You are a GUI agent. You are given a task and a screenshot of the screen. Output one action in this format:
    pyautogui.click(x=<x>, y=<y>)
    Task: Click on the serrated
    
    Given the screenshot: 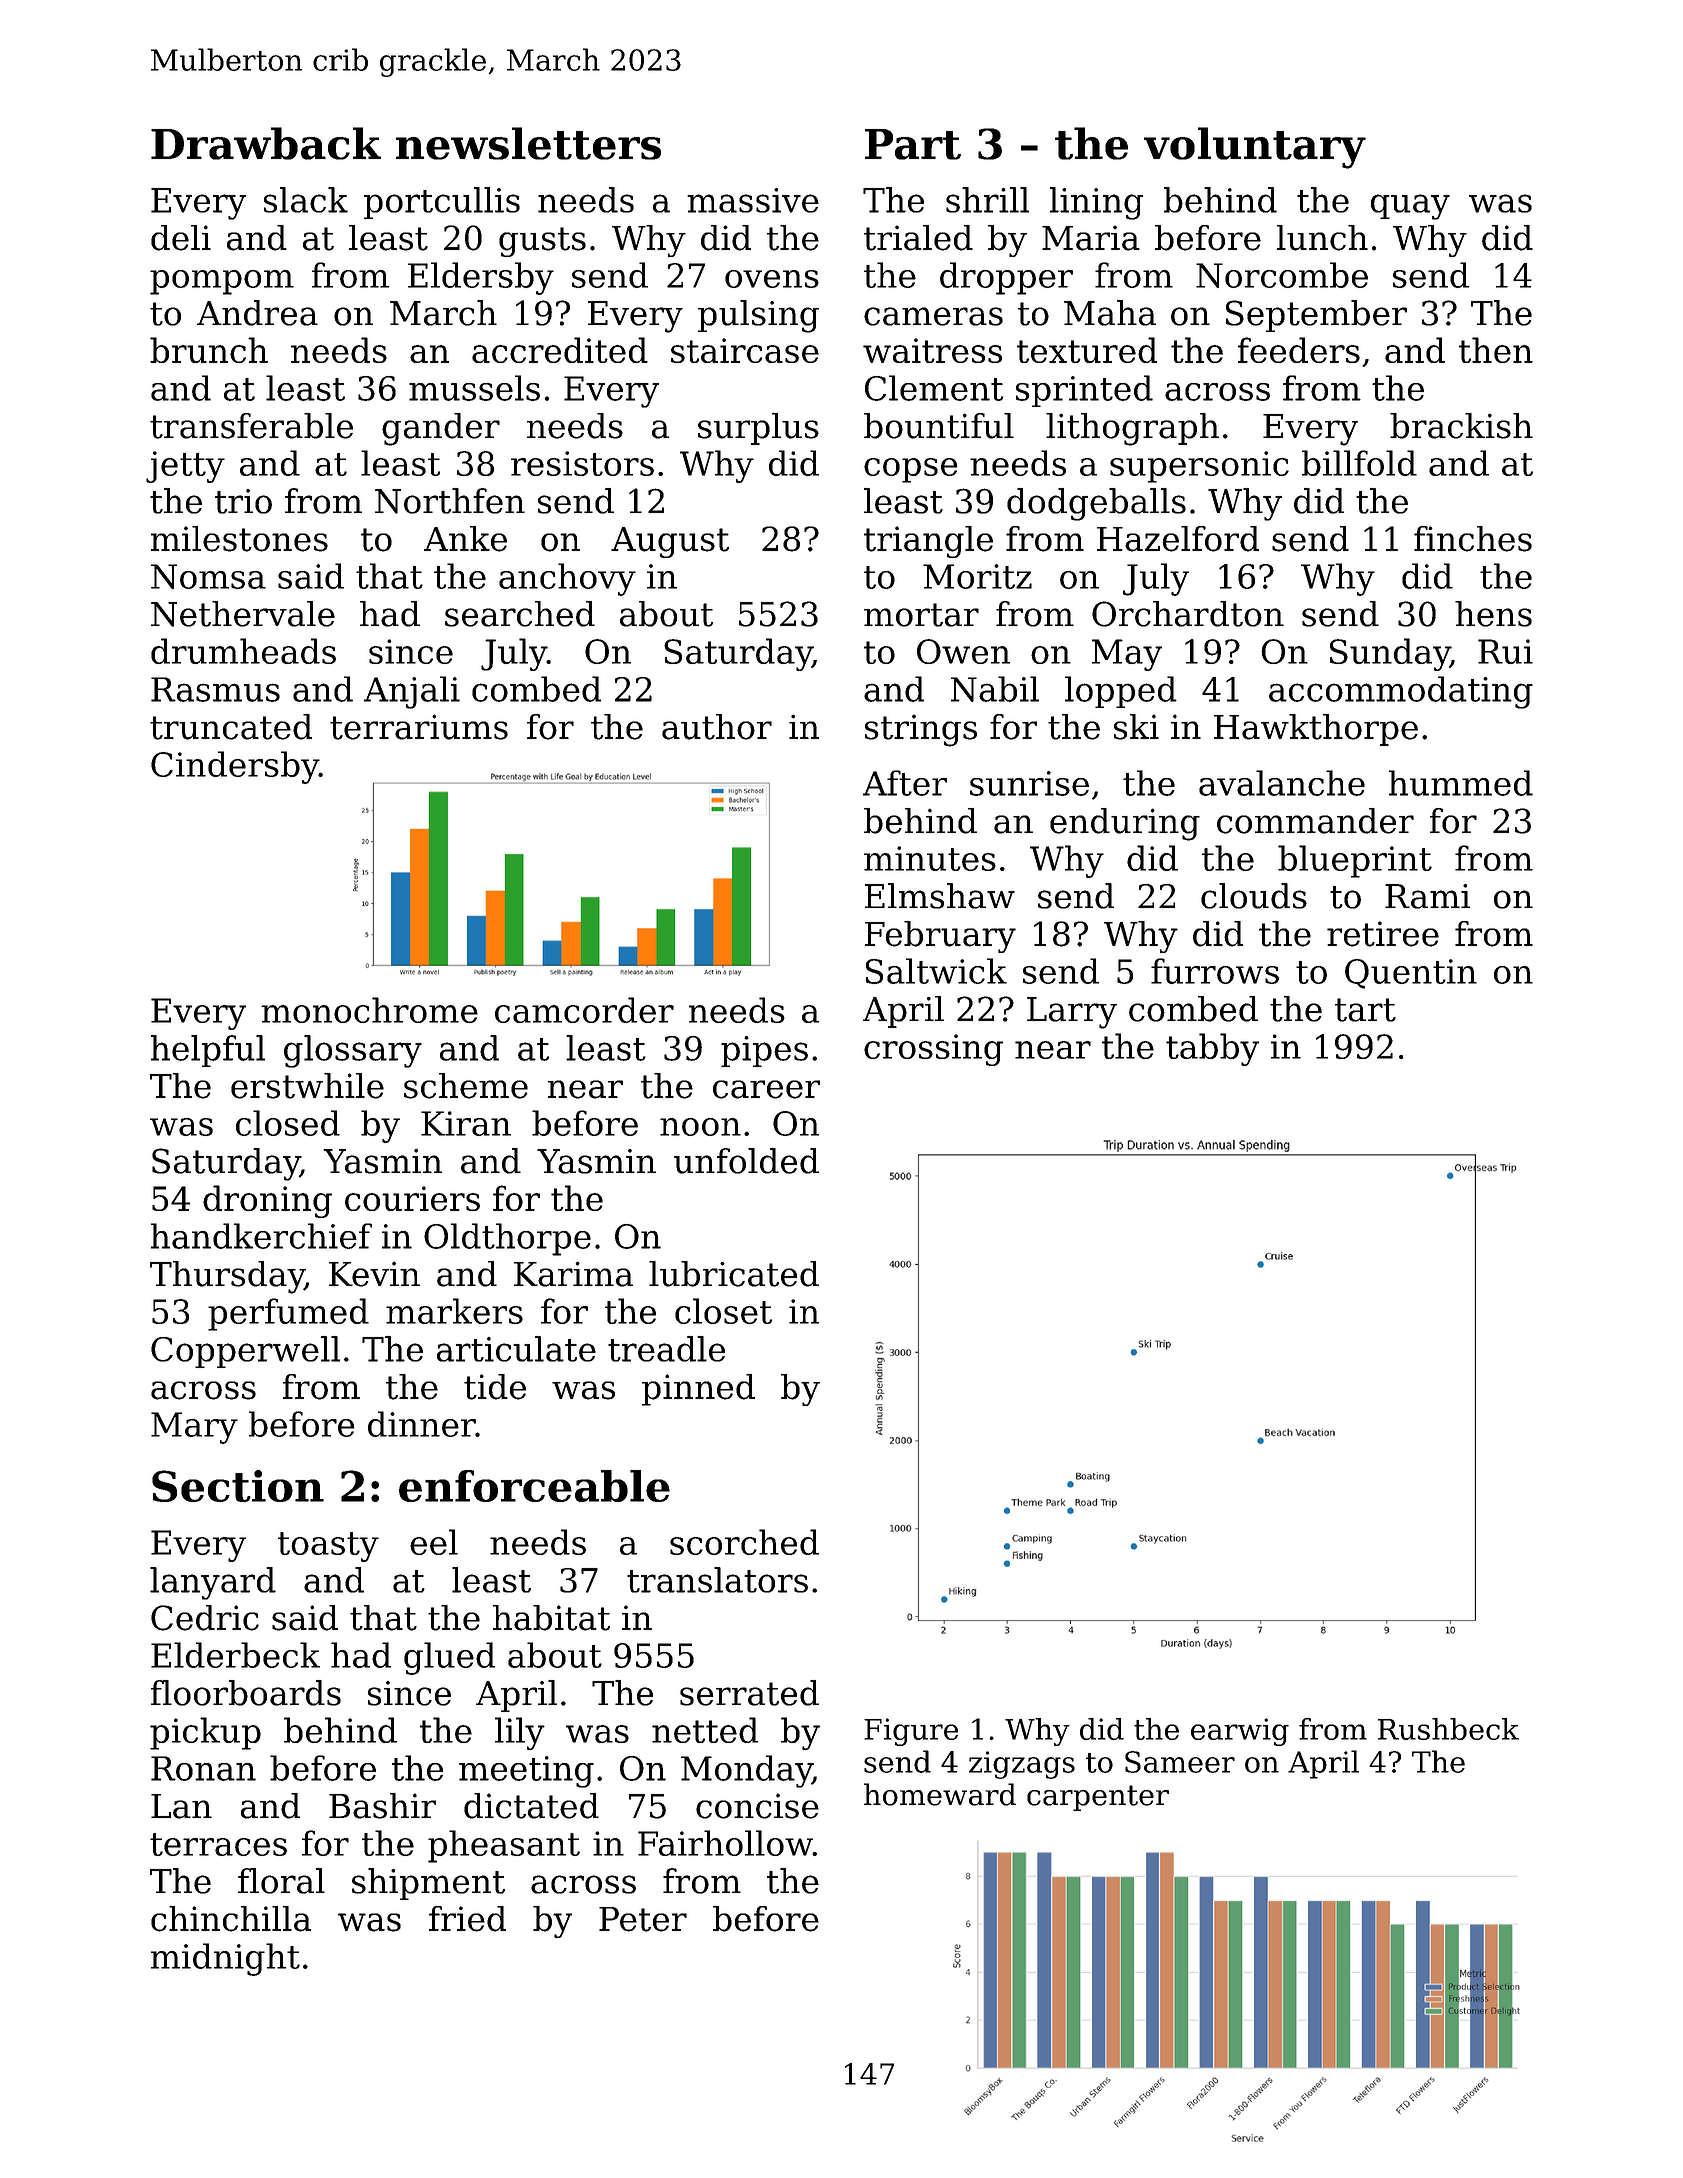 What is the action you would take?
    pyautogui.click(x=749, y=1693)
